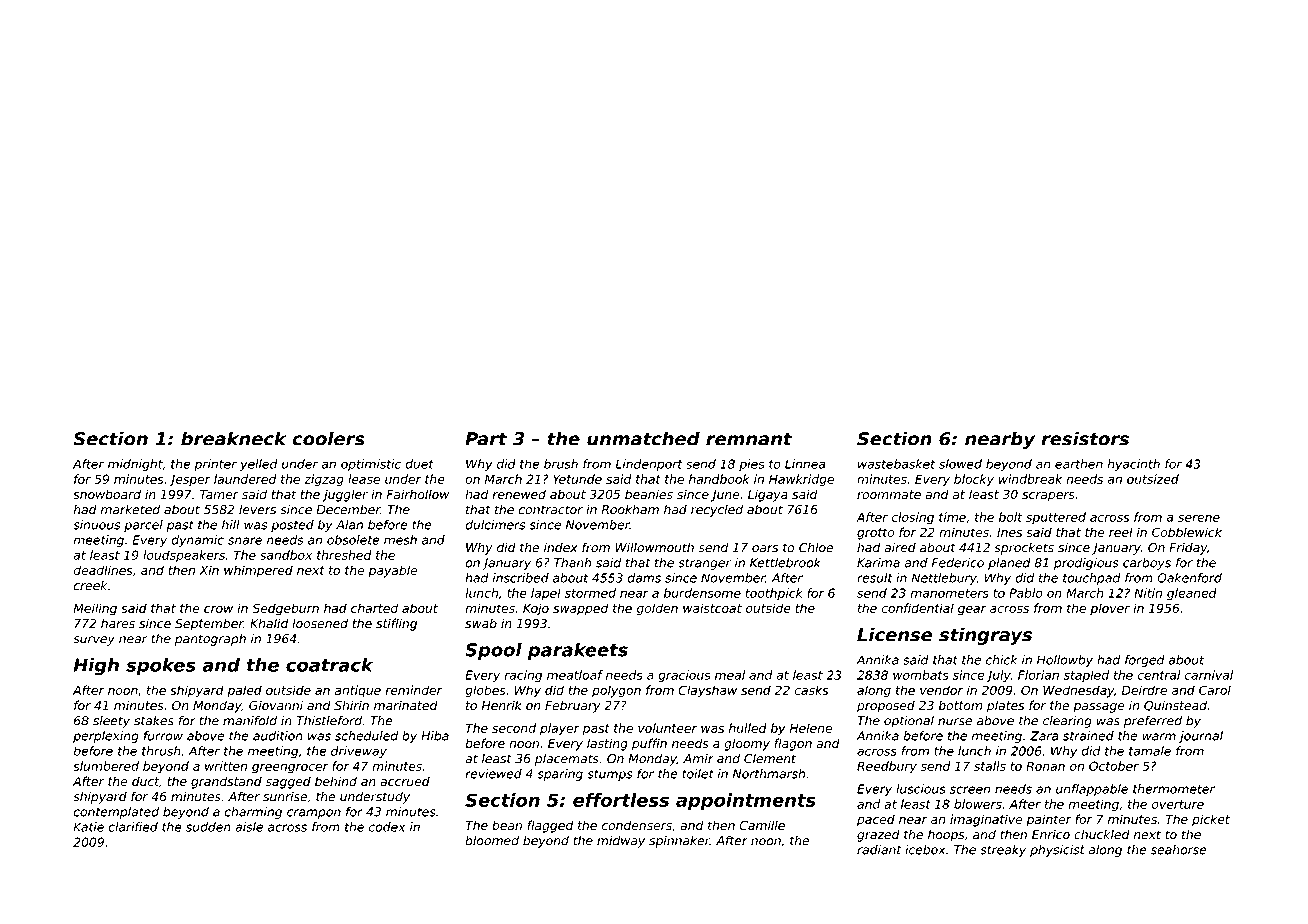  Describe the element at coordinates (717, 511) in the page. I see `recycled` at that location.
